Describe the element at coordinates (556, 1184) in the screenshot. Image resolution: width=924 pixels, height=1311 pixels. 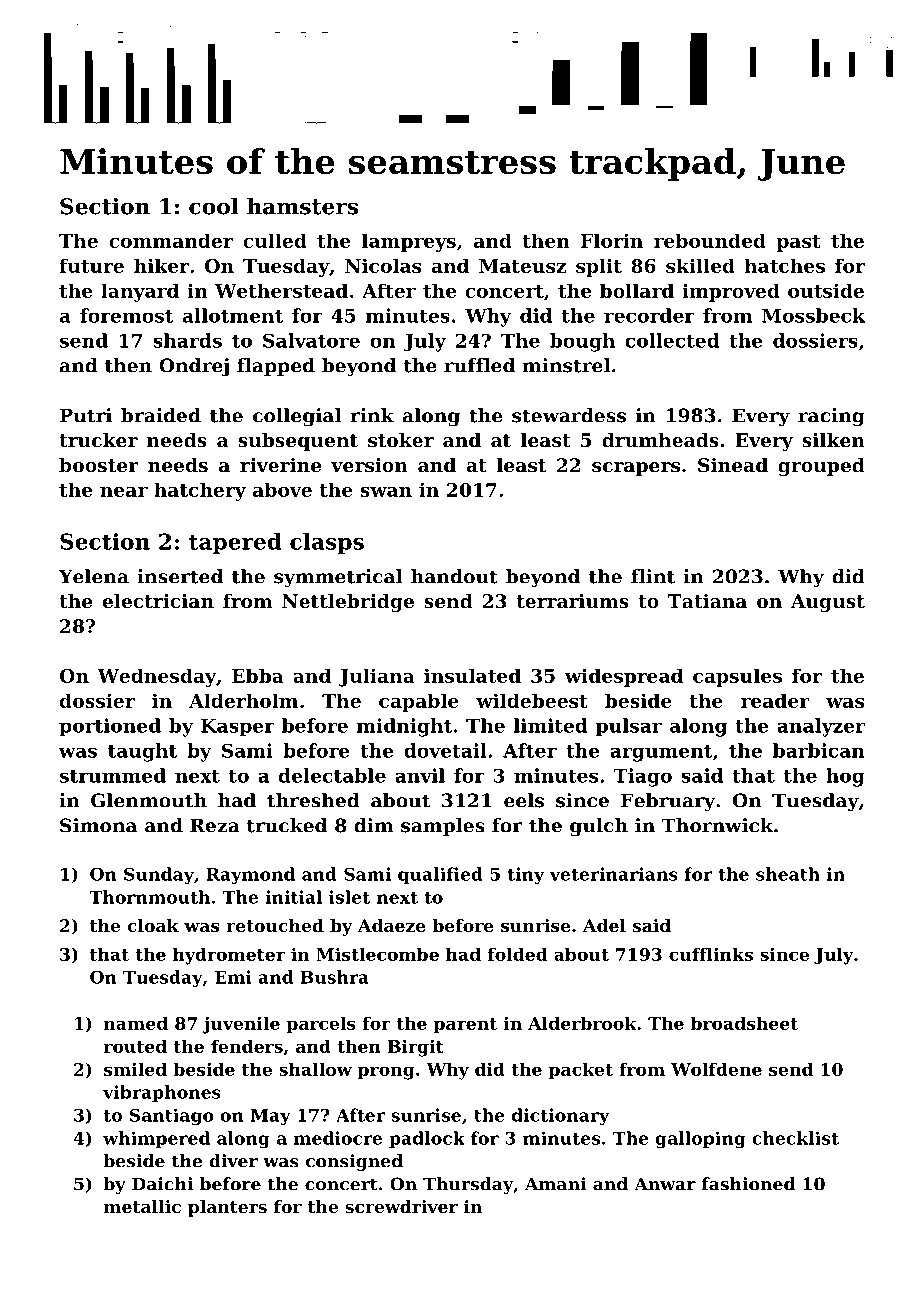
I see `Amani` at that location.
